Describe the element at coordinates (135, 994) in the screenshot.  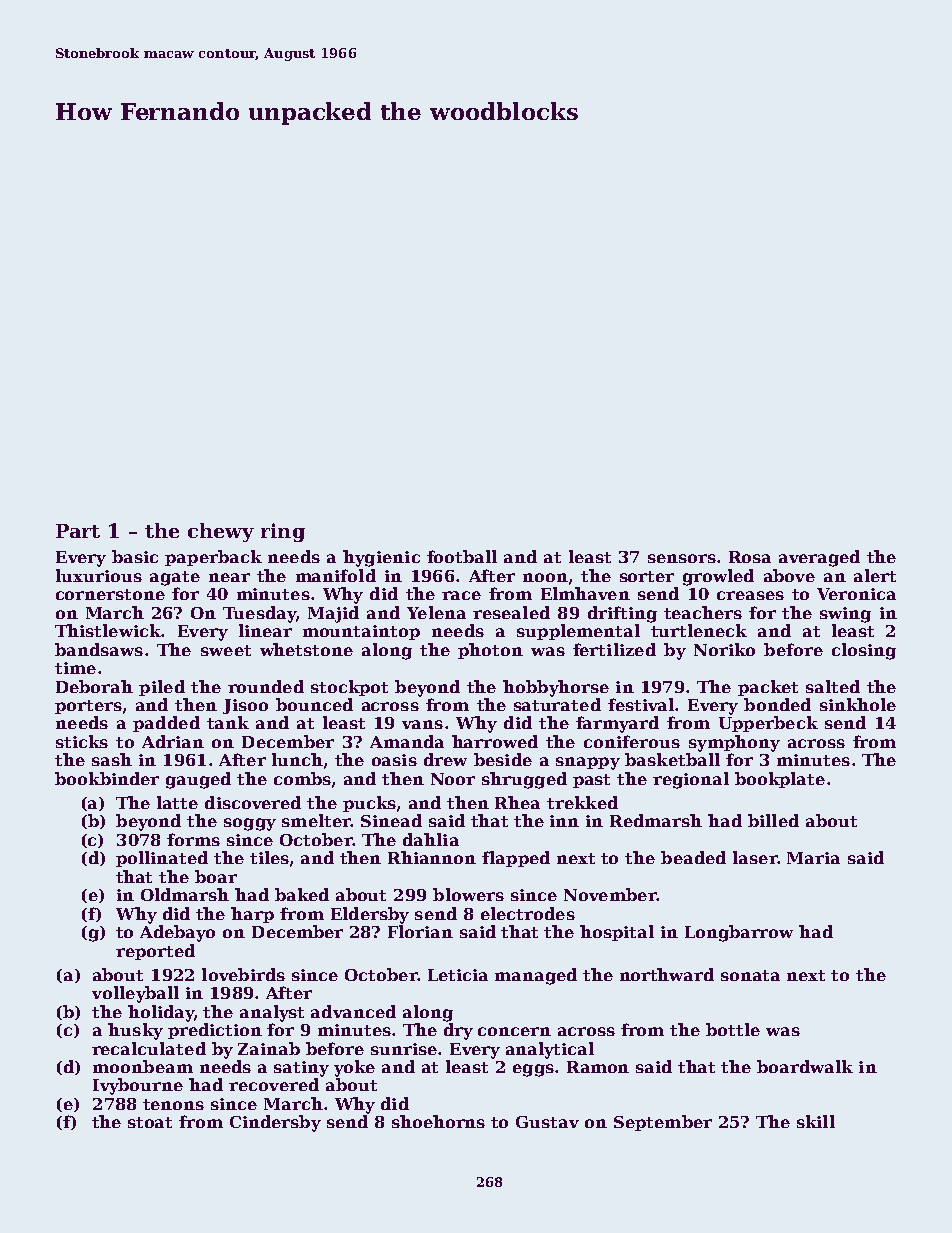
I see `volleyball` at that location.
